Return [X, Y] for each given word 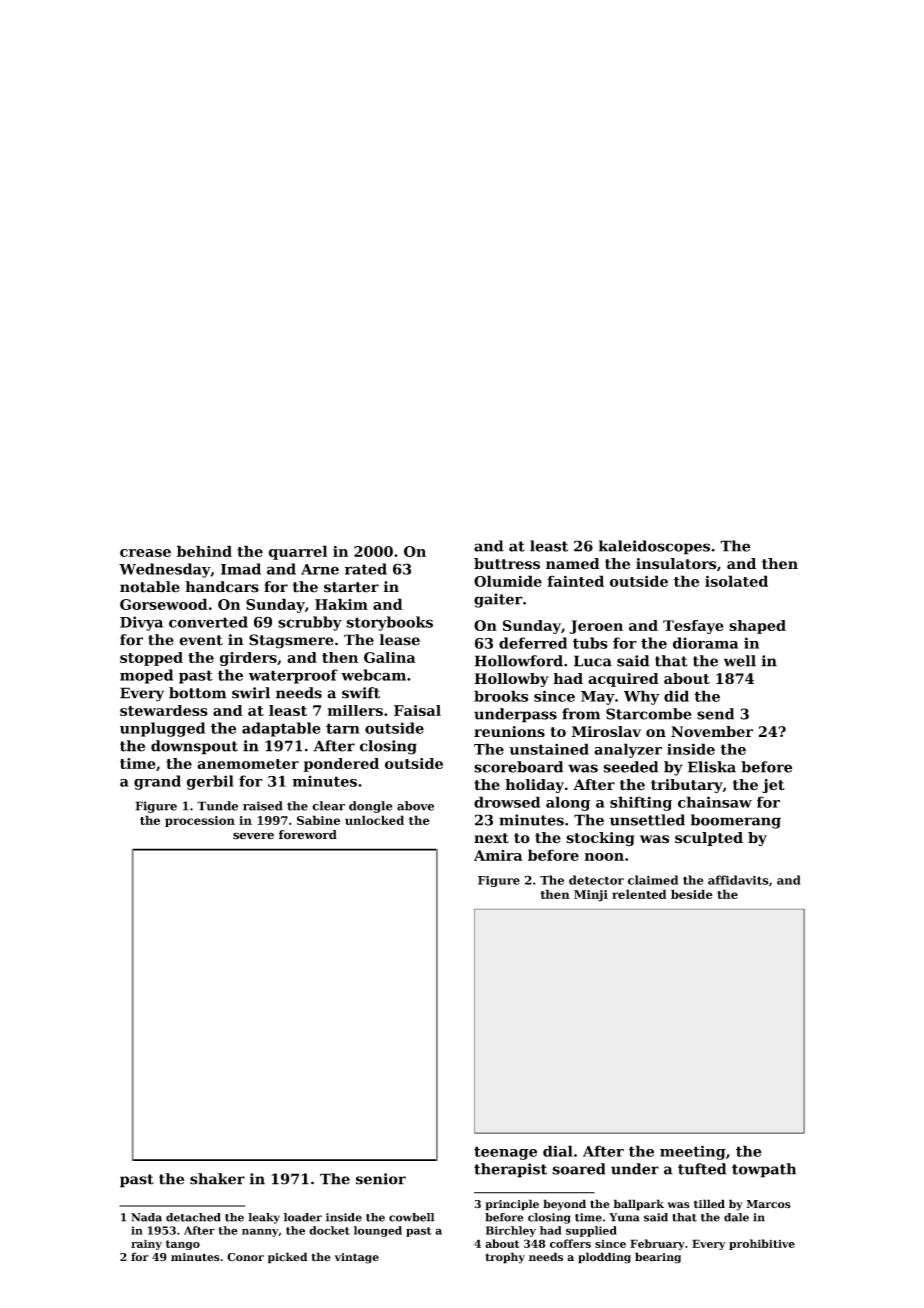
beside [692, 894]
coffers [570, 1243]
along [568, 803]
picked [287, 1258]
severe [253, 836]
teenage [505, 1153]
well [740, 661]
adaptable [281, 729]
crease [145, 553]
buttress [507, 564]
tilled [709, 1204]
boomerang [736, 821]
